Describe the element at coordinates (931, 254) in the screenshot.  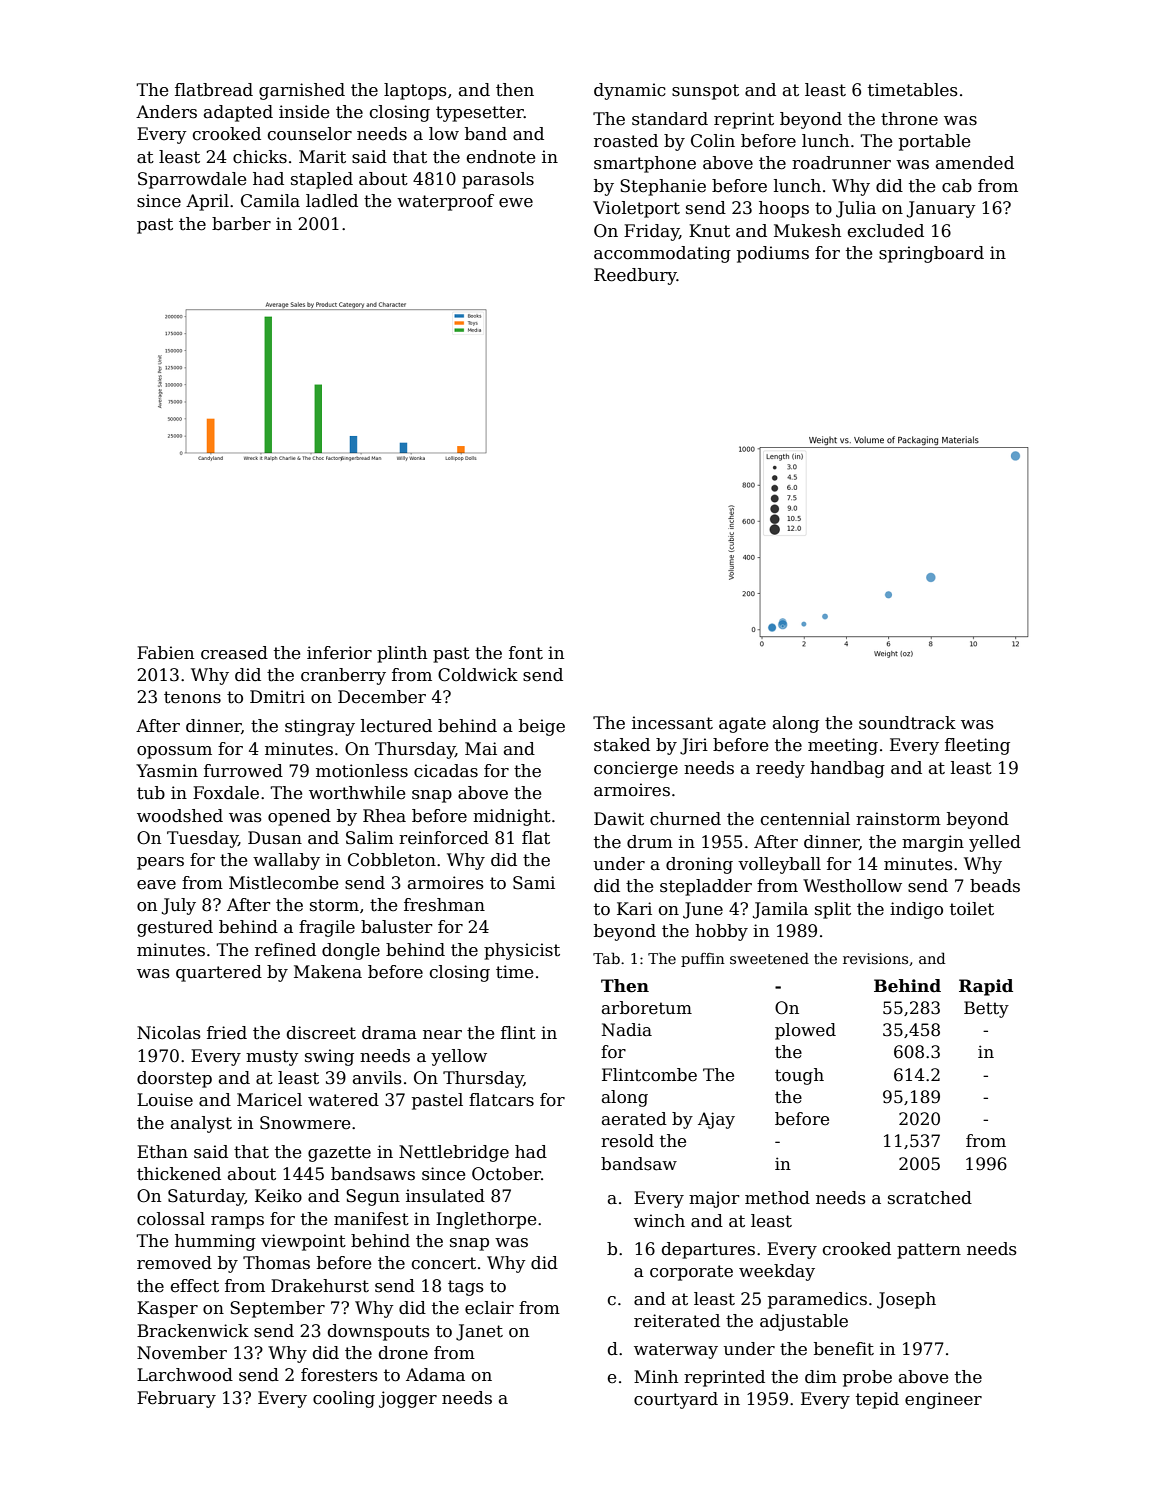
I see `springboard` at that location.
